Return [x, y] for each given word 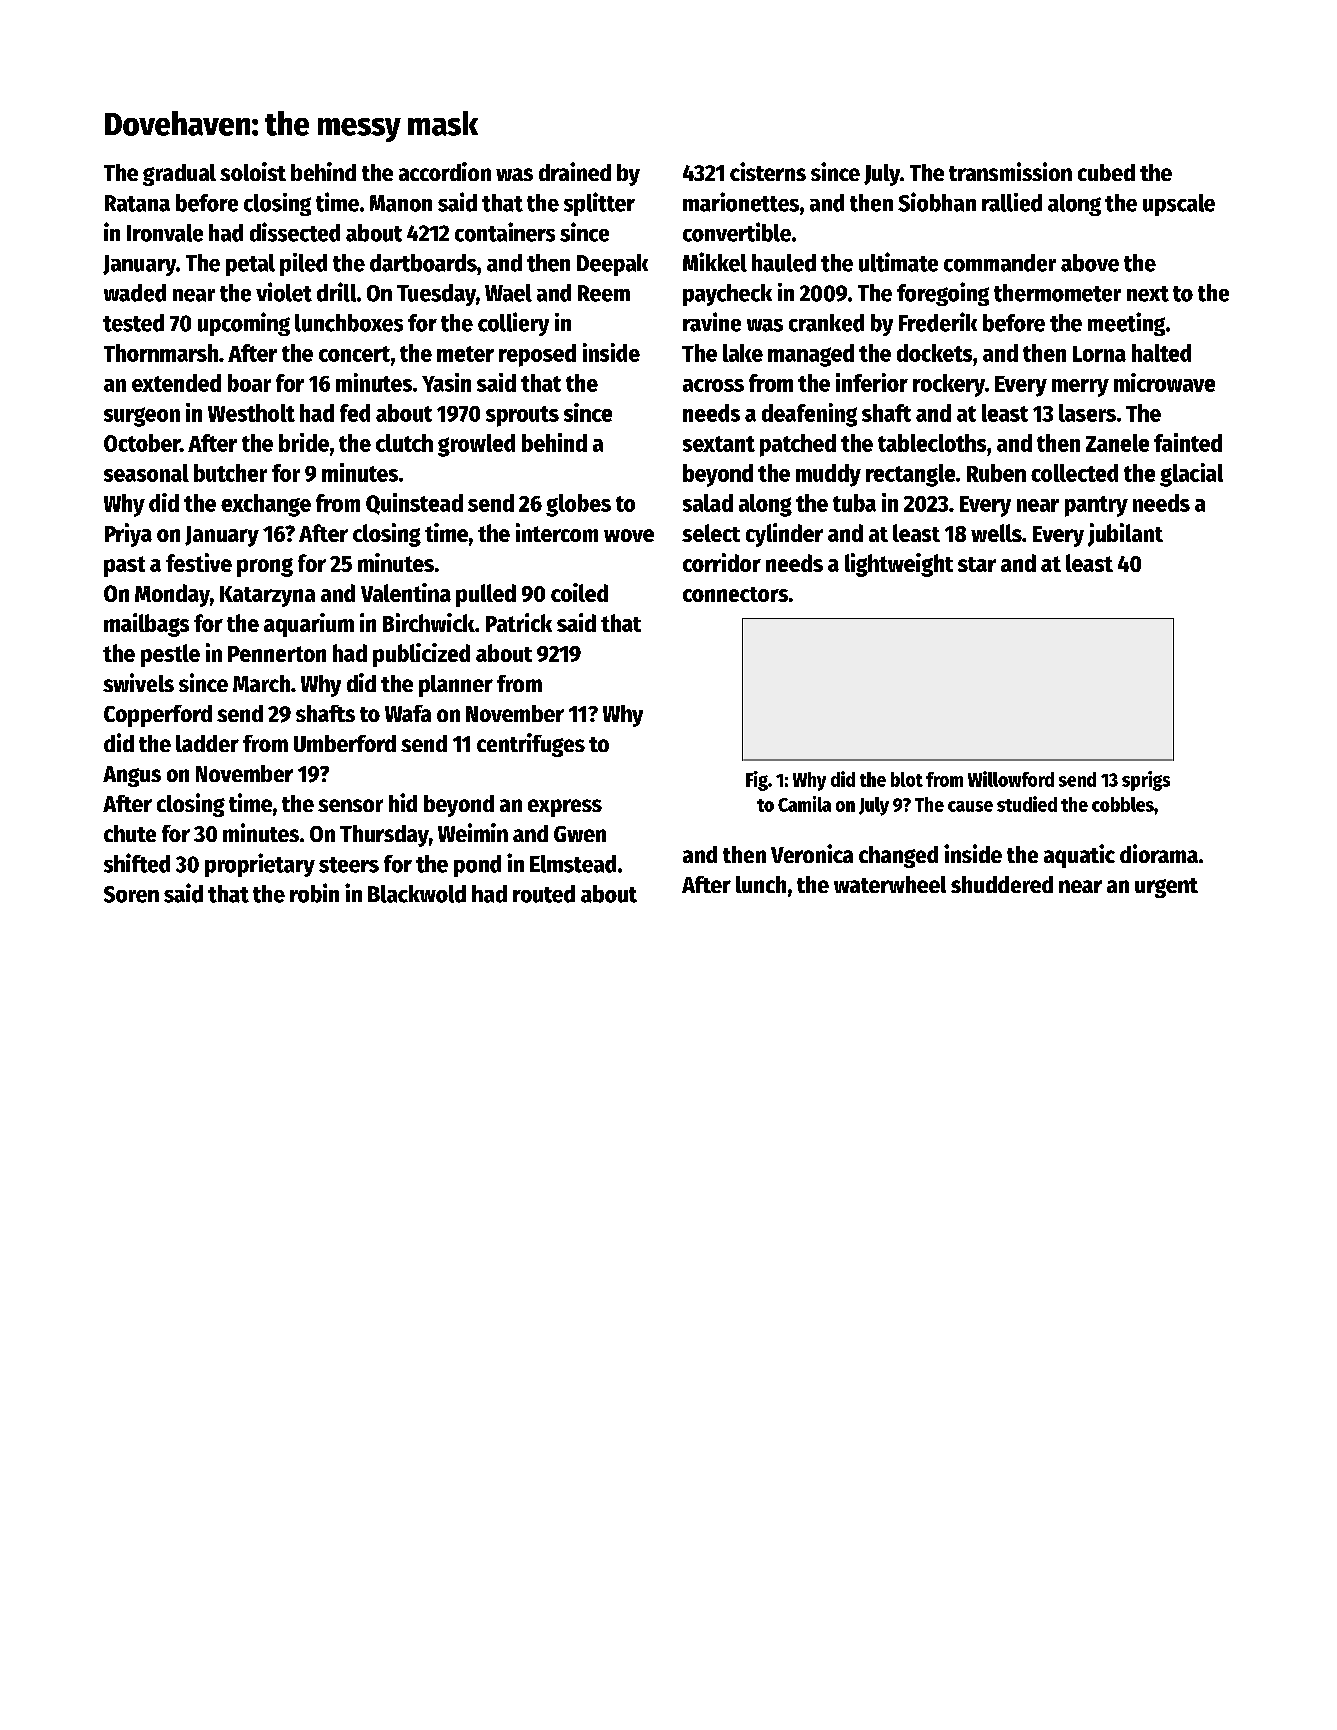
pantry [1096, 506]
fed [355, 413]
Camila [804, 804]
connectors [735, 594]
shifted [137, 863]
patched [798, 445]
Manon [401, 203]
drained [575, 171]
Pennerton [277, 654]
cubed [1106, 172]
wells [996, 533]
